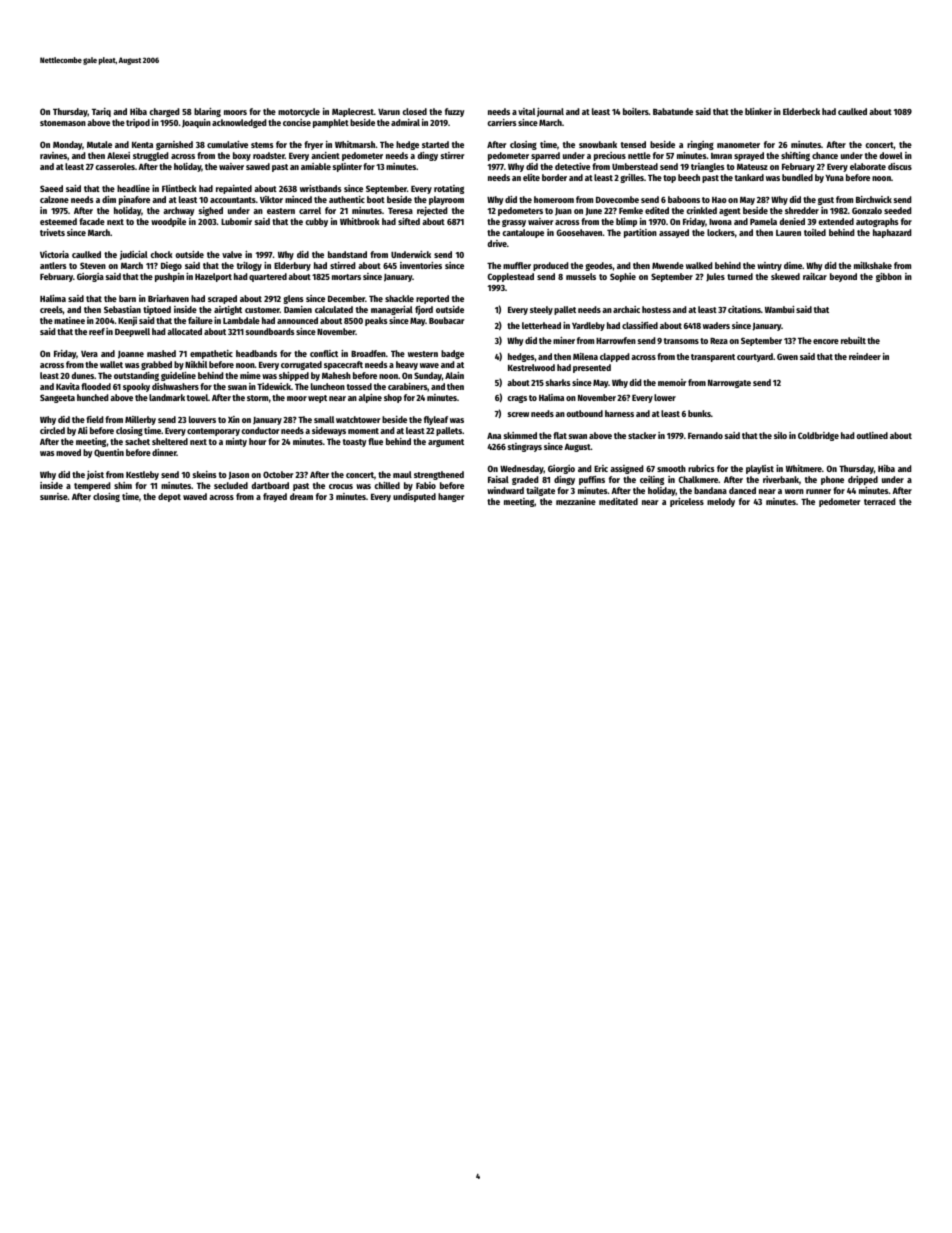 The image size is (952, 1233). Describe the element at coordinates (239, 123) in the screenshot. I see `acknowledged` at that location.
